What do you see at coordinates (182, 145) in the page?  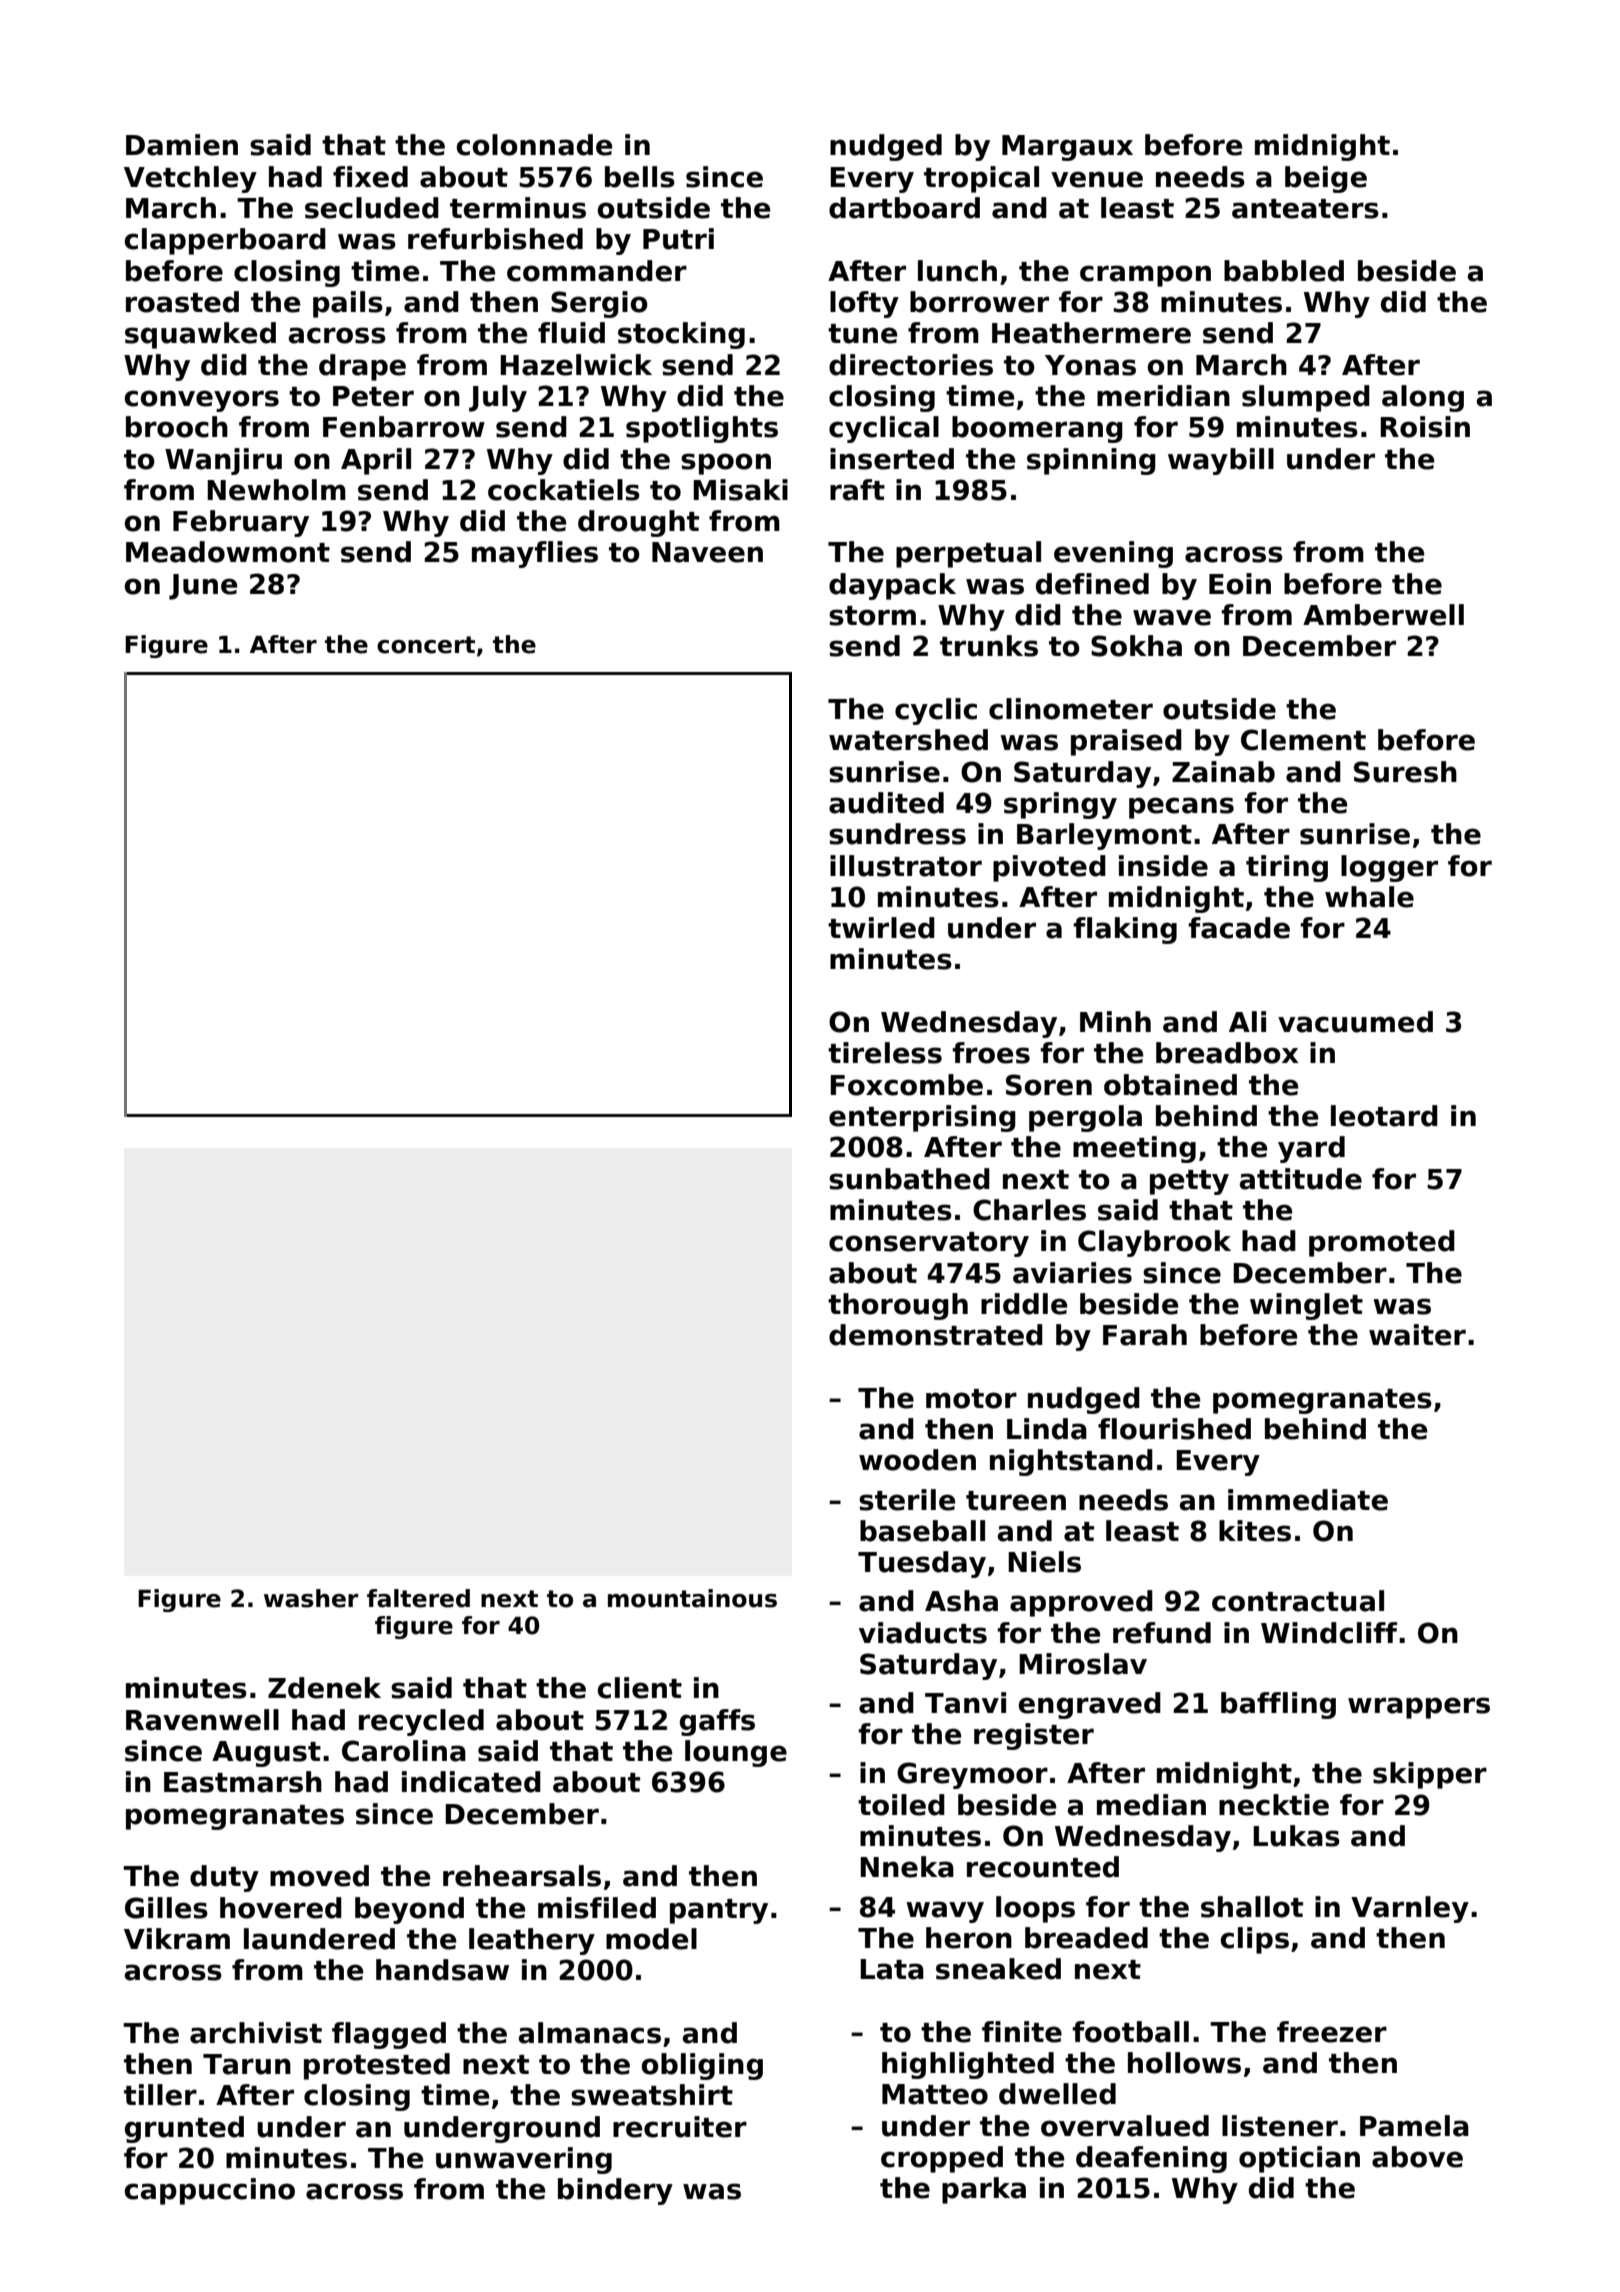 I see `Damien` at bounding box center [182, 145].
